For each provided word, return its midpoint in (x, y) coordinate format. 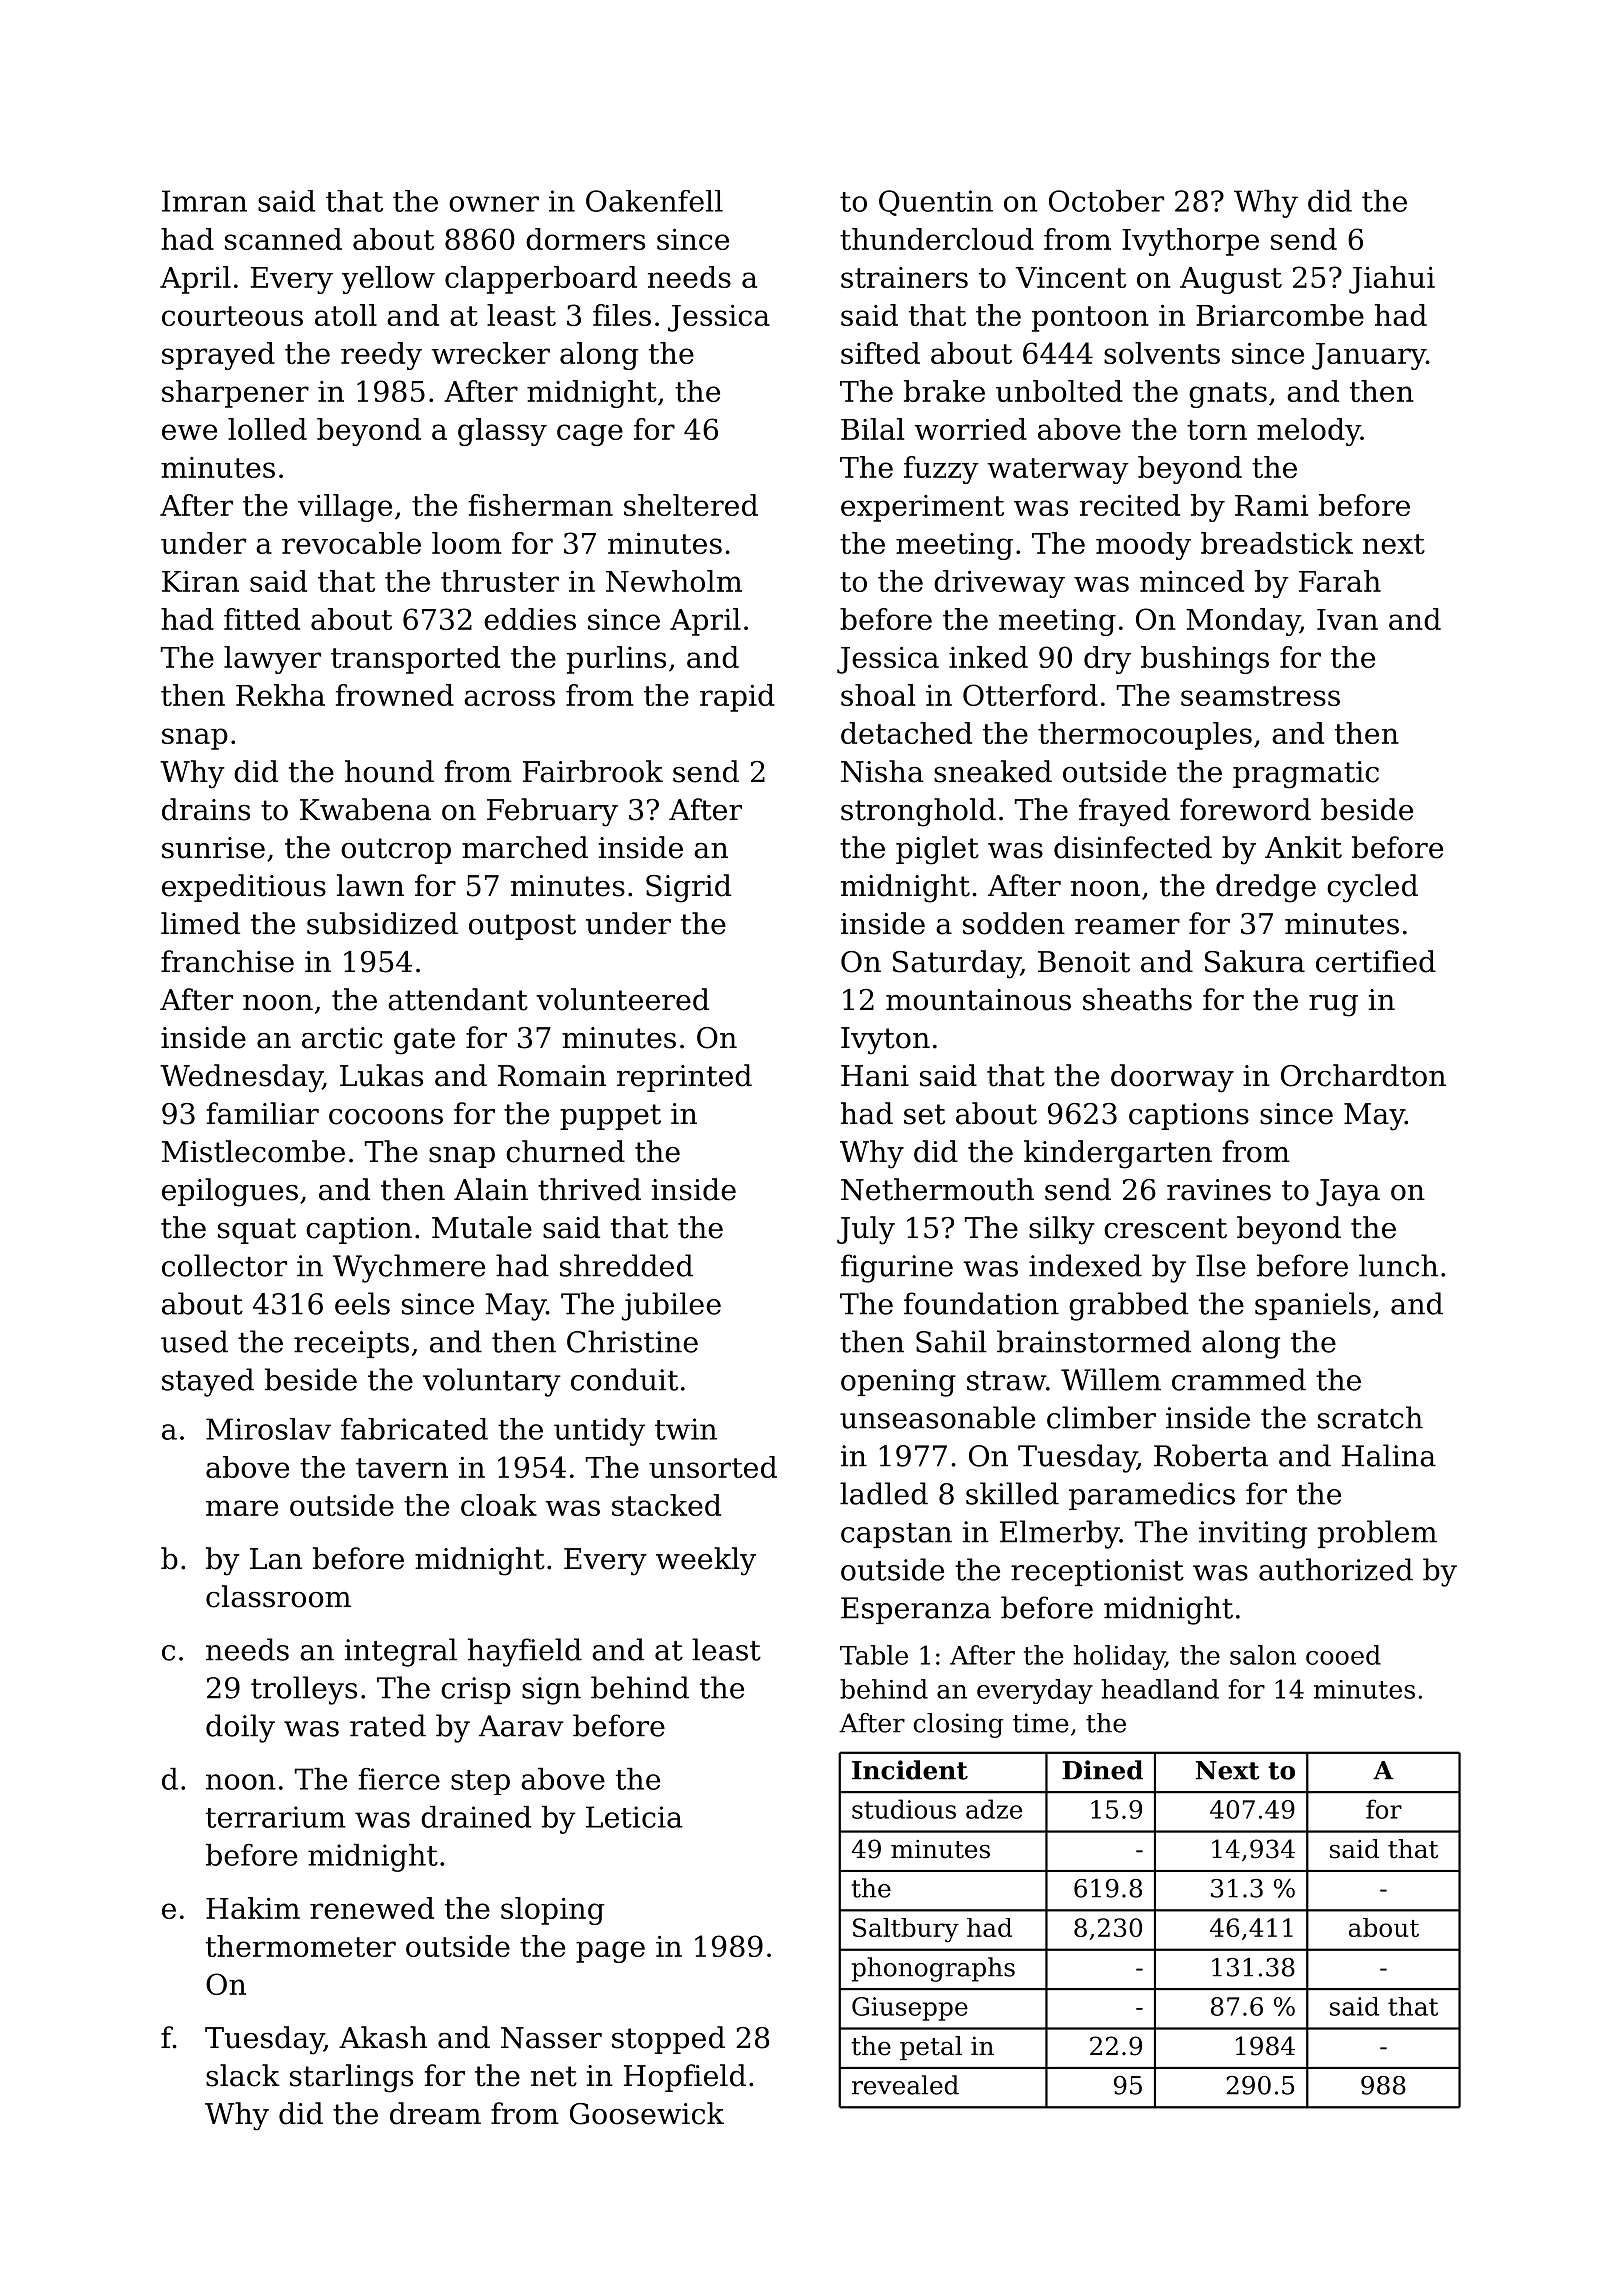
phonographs (933, 1969)
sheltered (691, 505)
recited (1130, 505)
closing (959, 1725)
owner (494, 204)
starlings (351, 2078)
